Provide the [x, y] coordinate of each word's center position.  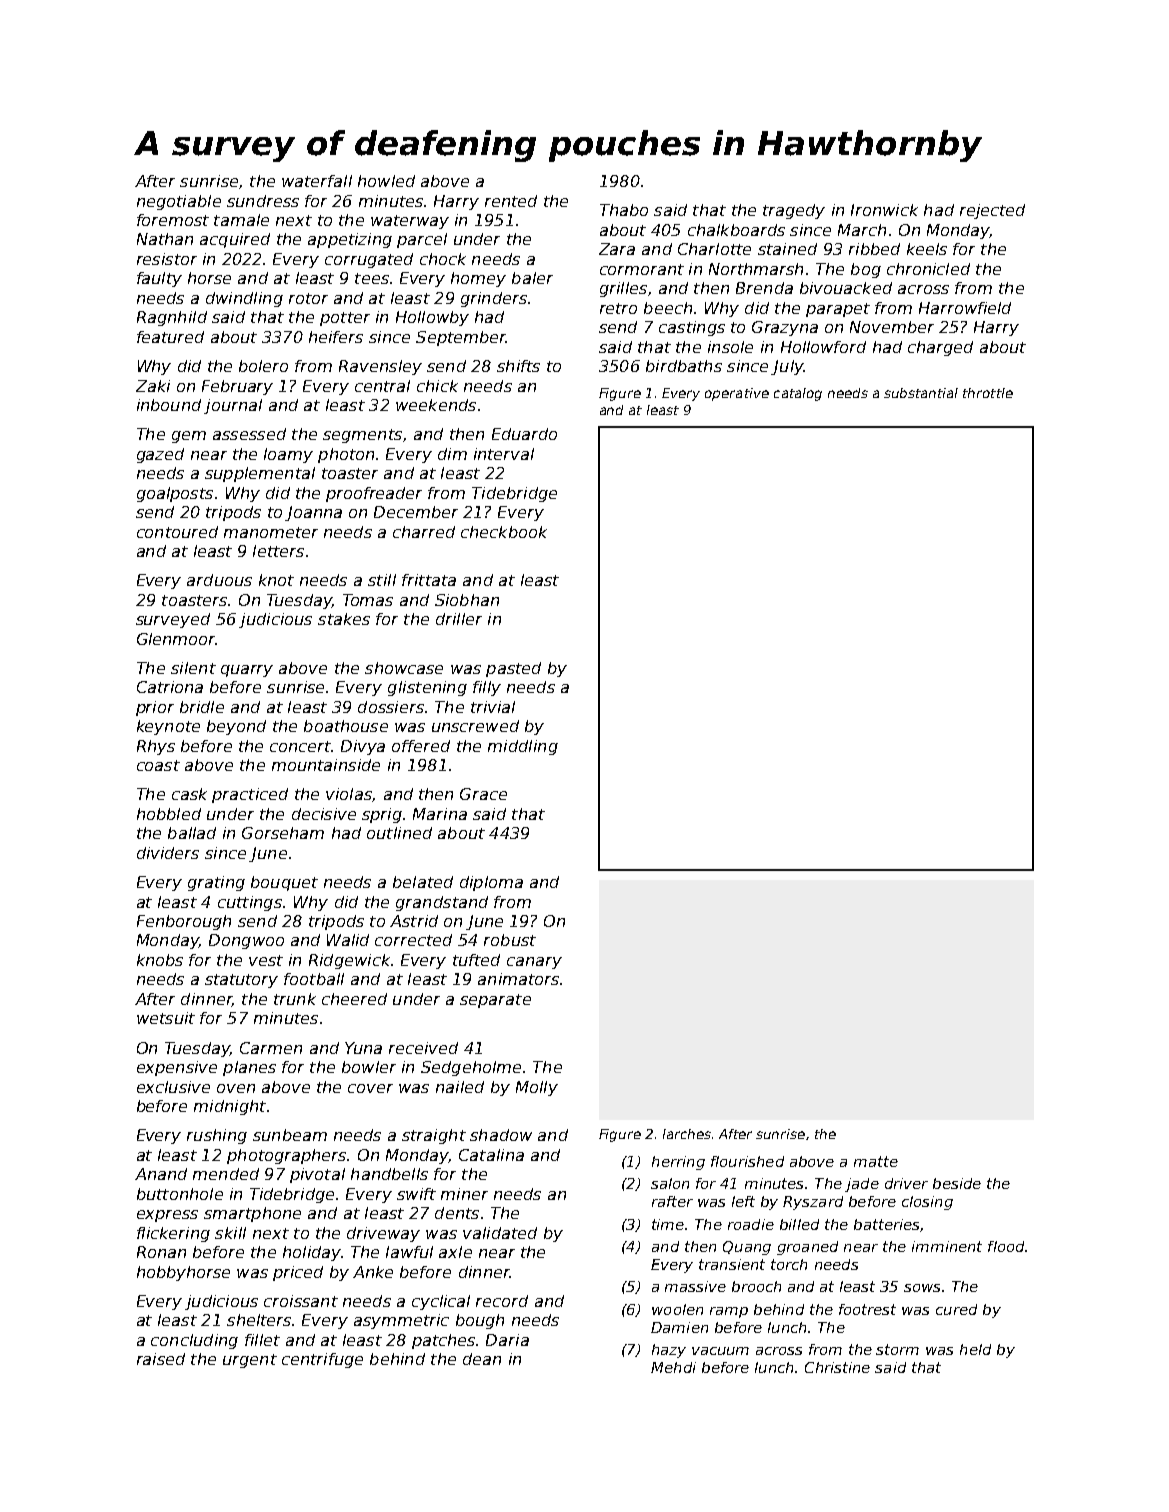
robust [510, 940]
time [668, 1224]
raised [161, 1359]
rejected [992, 211]
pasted [513, 669]
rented [511, 201]
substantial [921, 393]
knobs [160, 960]
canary [534, 963]
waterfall [317, 181]
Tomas [368, 600]
